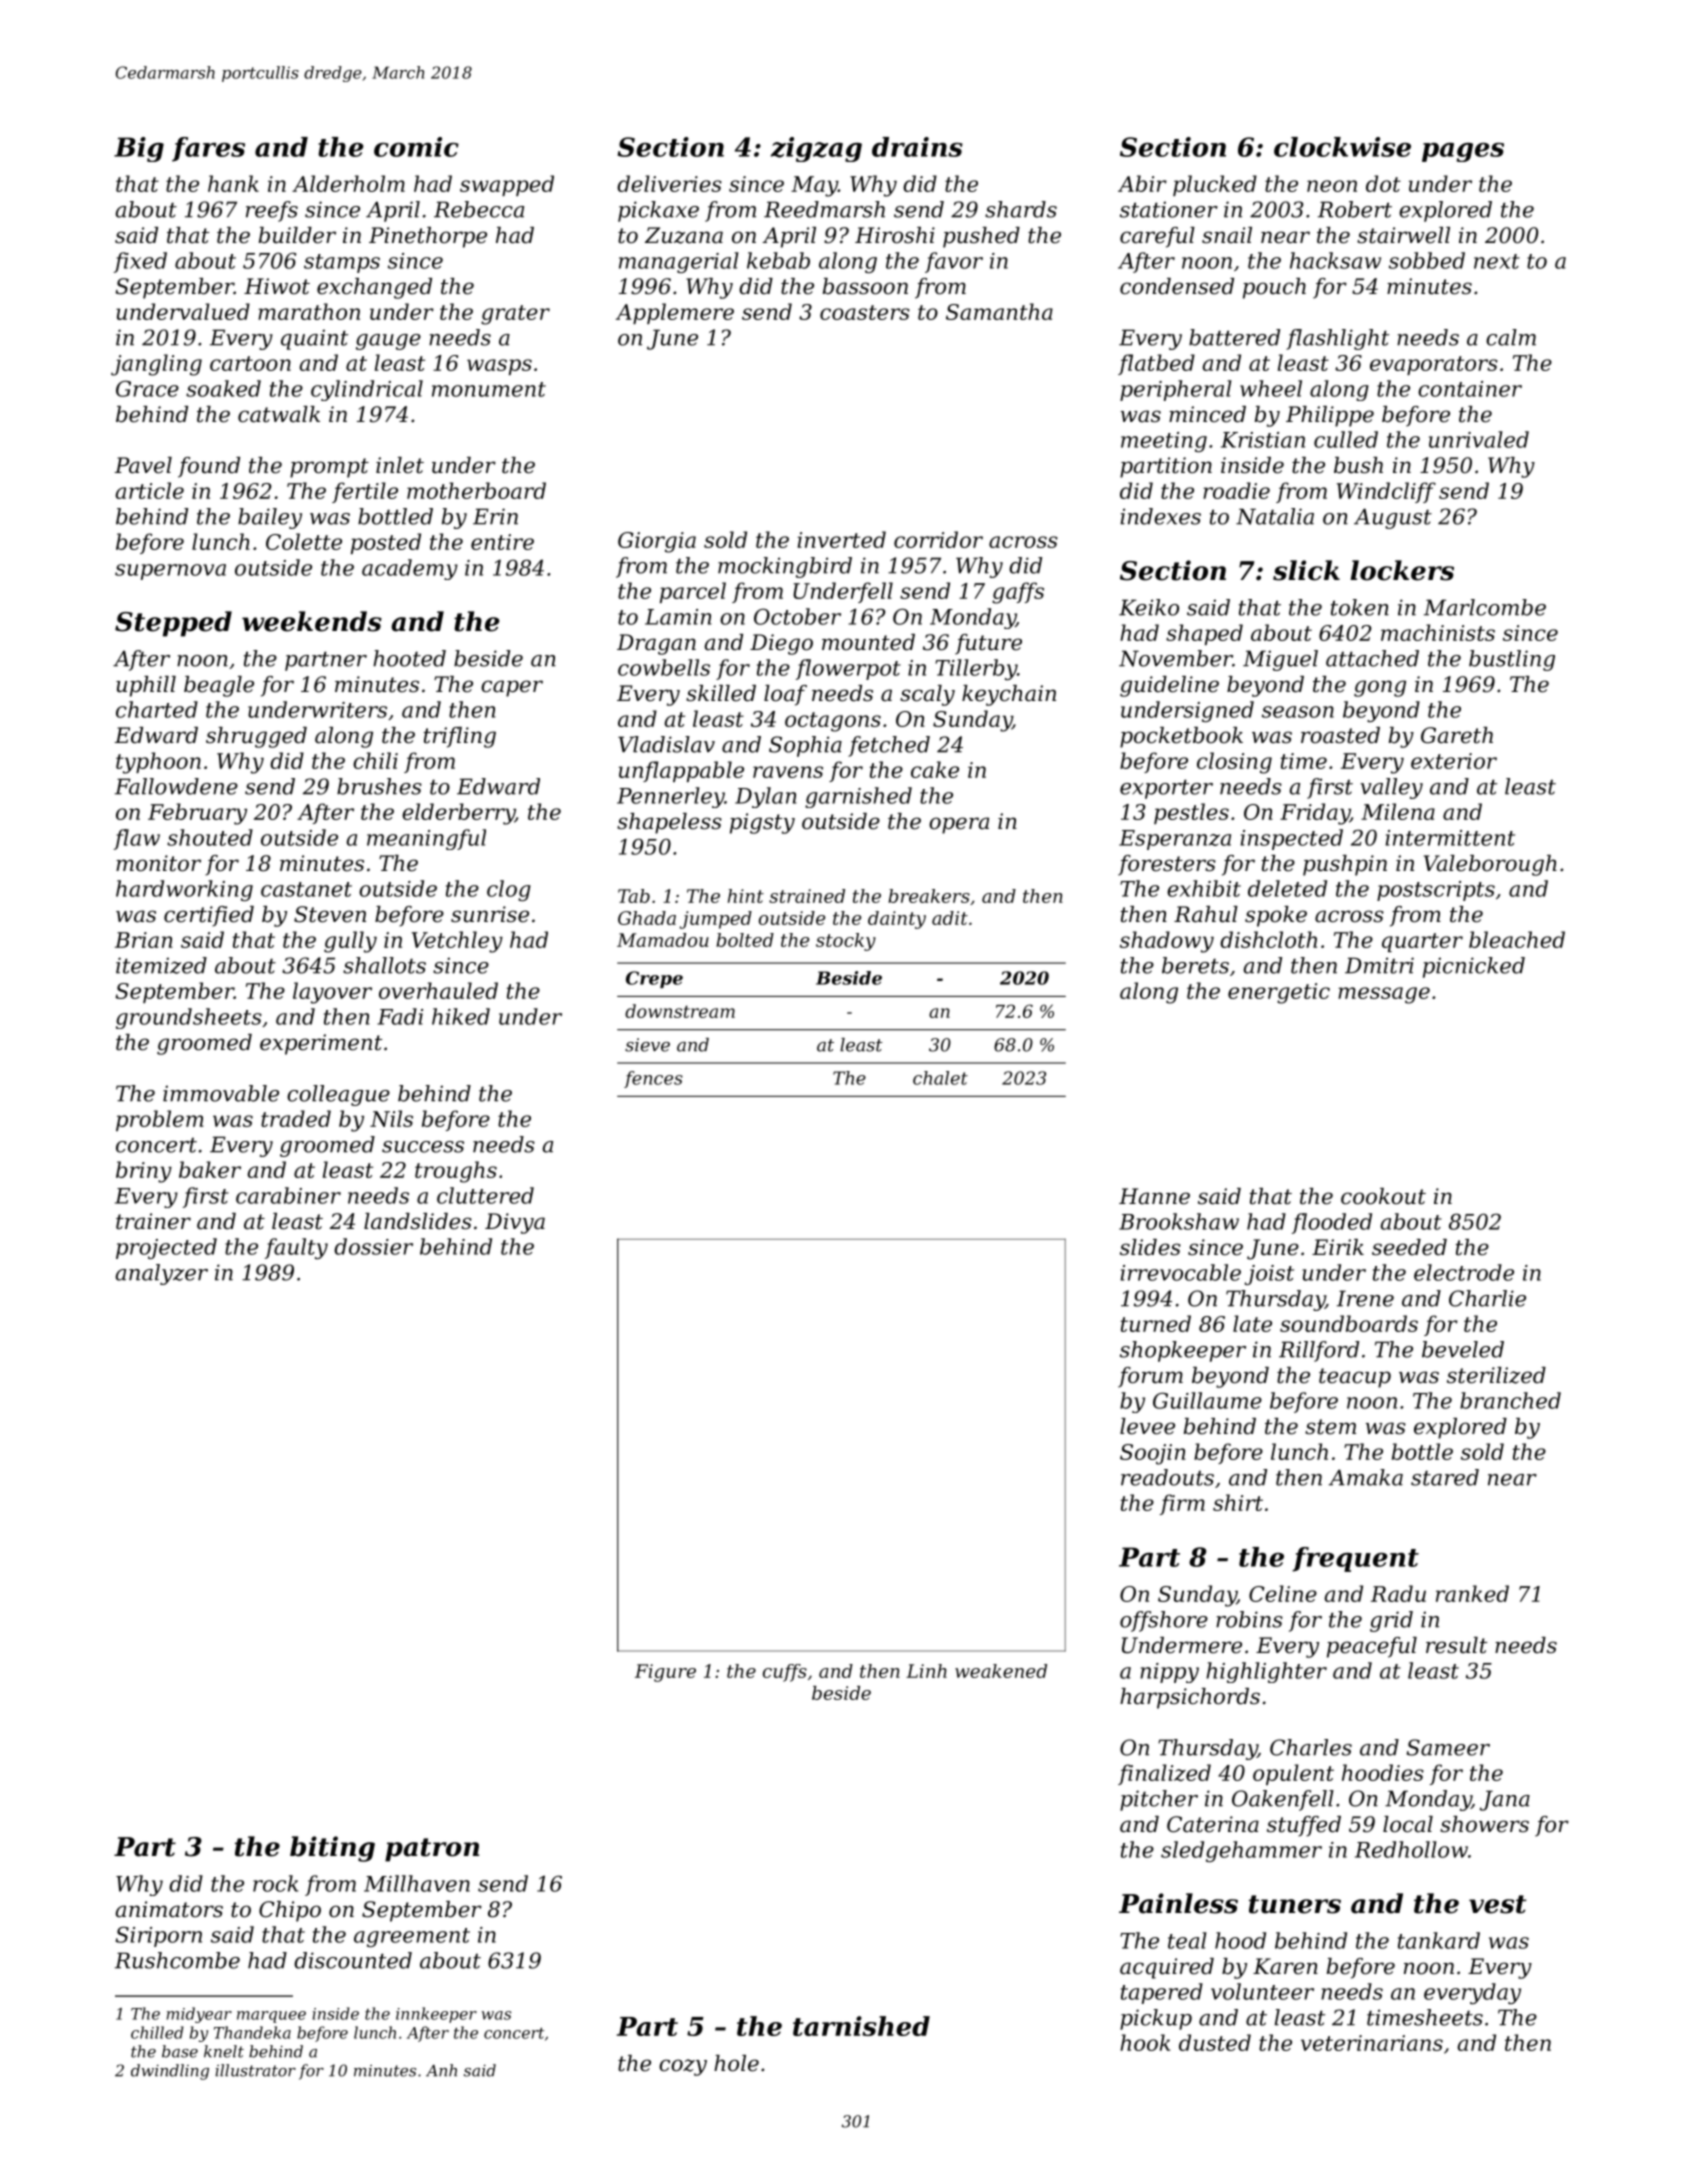 The width and height of the screenshot is (1683, 2178). Describe the element at coordinates (250, 363) in the screenshot. I see `cartoon` at that location.
